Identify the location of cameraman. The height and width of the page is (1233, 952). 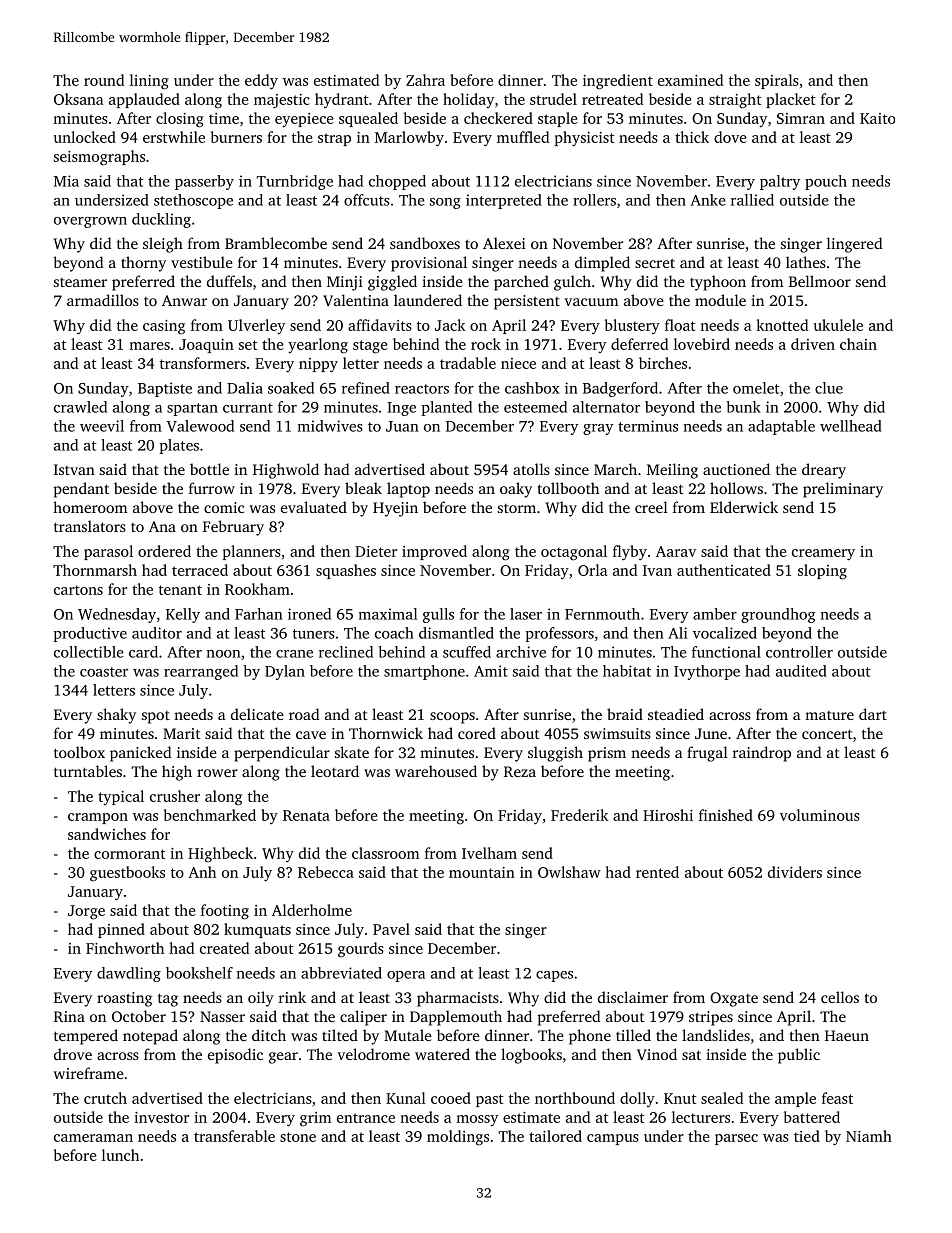
(93, 1138).
